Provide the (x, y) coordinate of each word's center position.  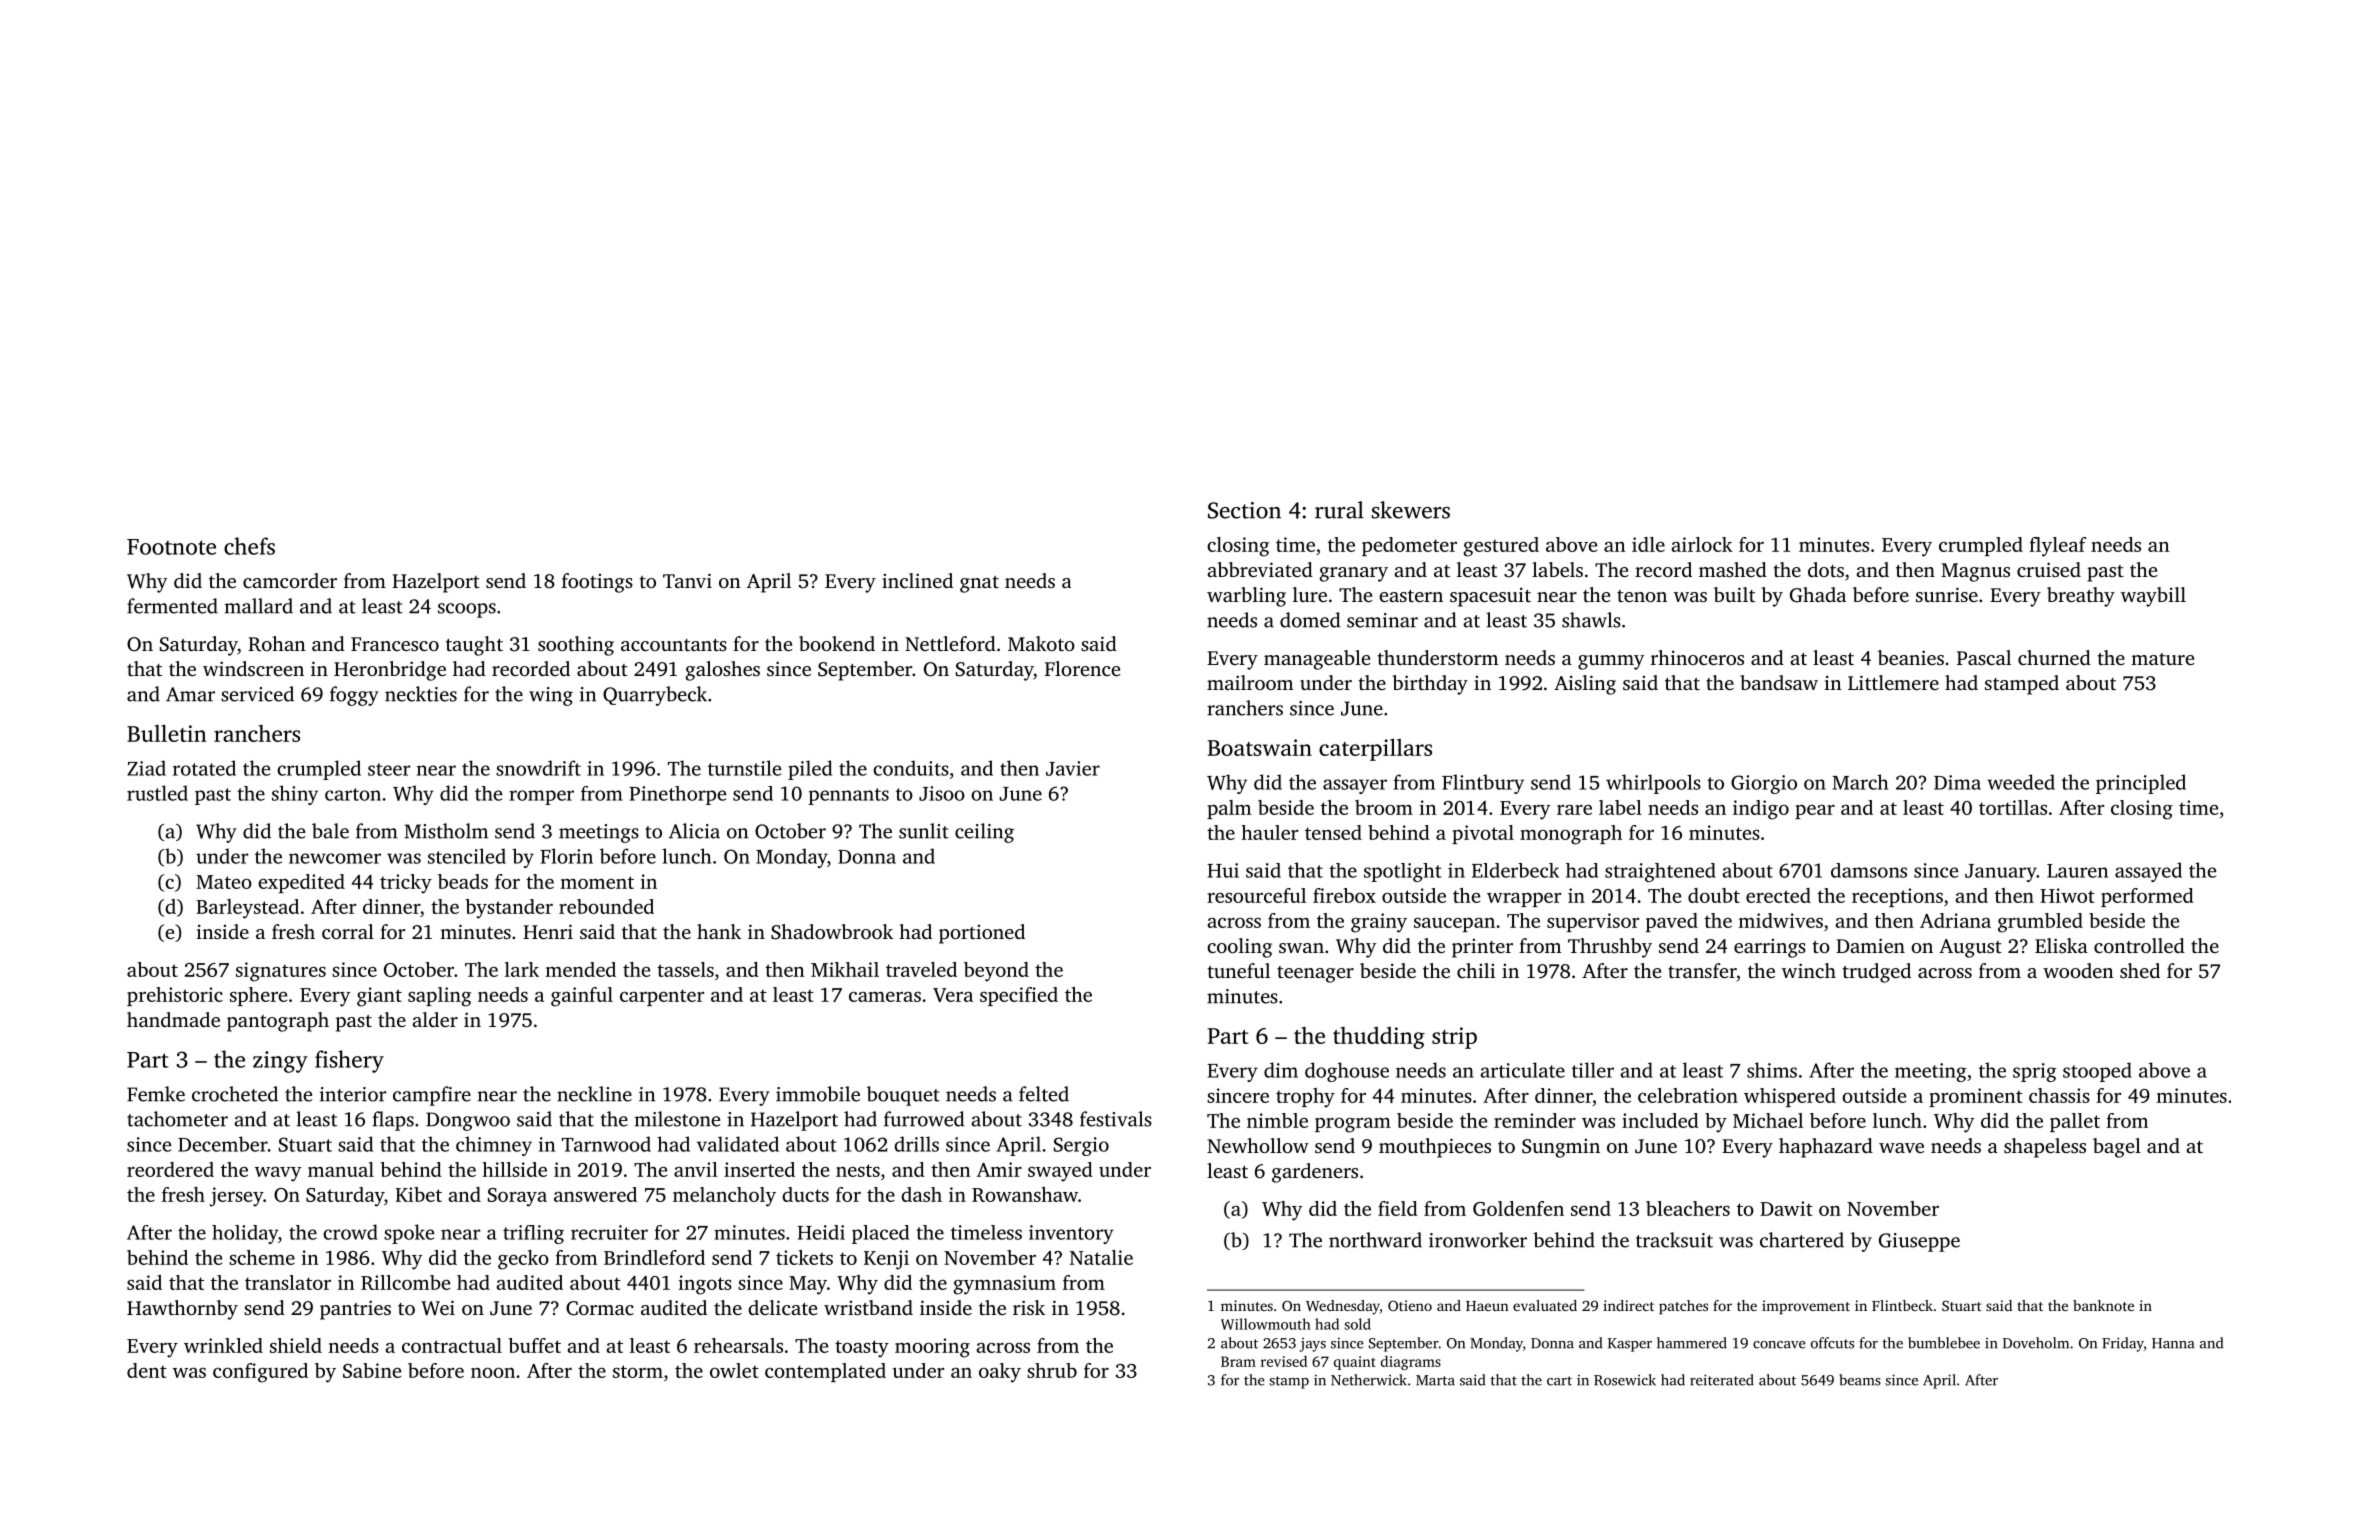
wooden (2078, 970)
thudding (1379, 1038)
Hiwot (2067, 895)
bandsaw (1779, 682)
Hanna (2173, 1343)
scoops (467, 610)
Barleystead (247, 909)
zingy (280, 1062)
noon (493, 1373)
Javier (1073, 768)
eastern (1411, 596)
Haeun (1487, 1306)
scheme (262, 1257)
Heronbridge (390, 671)
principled (2141, 784)
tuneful (1239, 970)
